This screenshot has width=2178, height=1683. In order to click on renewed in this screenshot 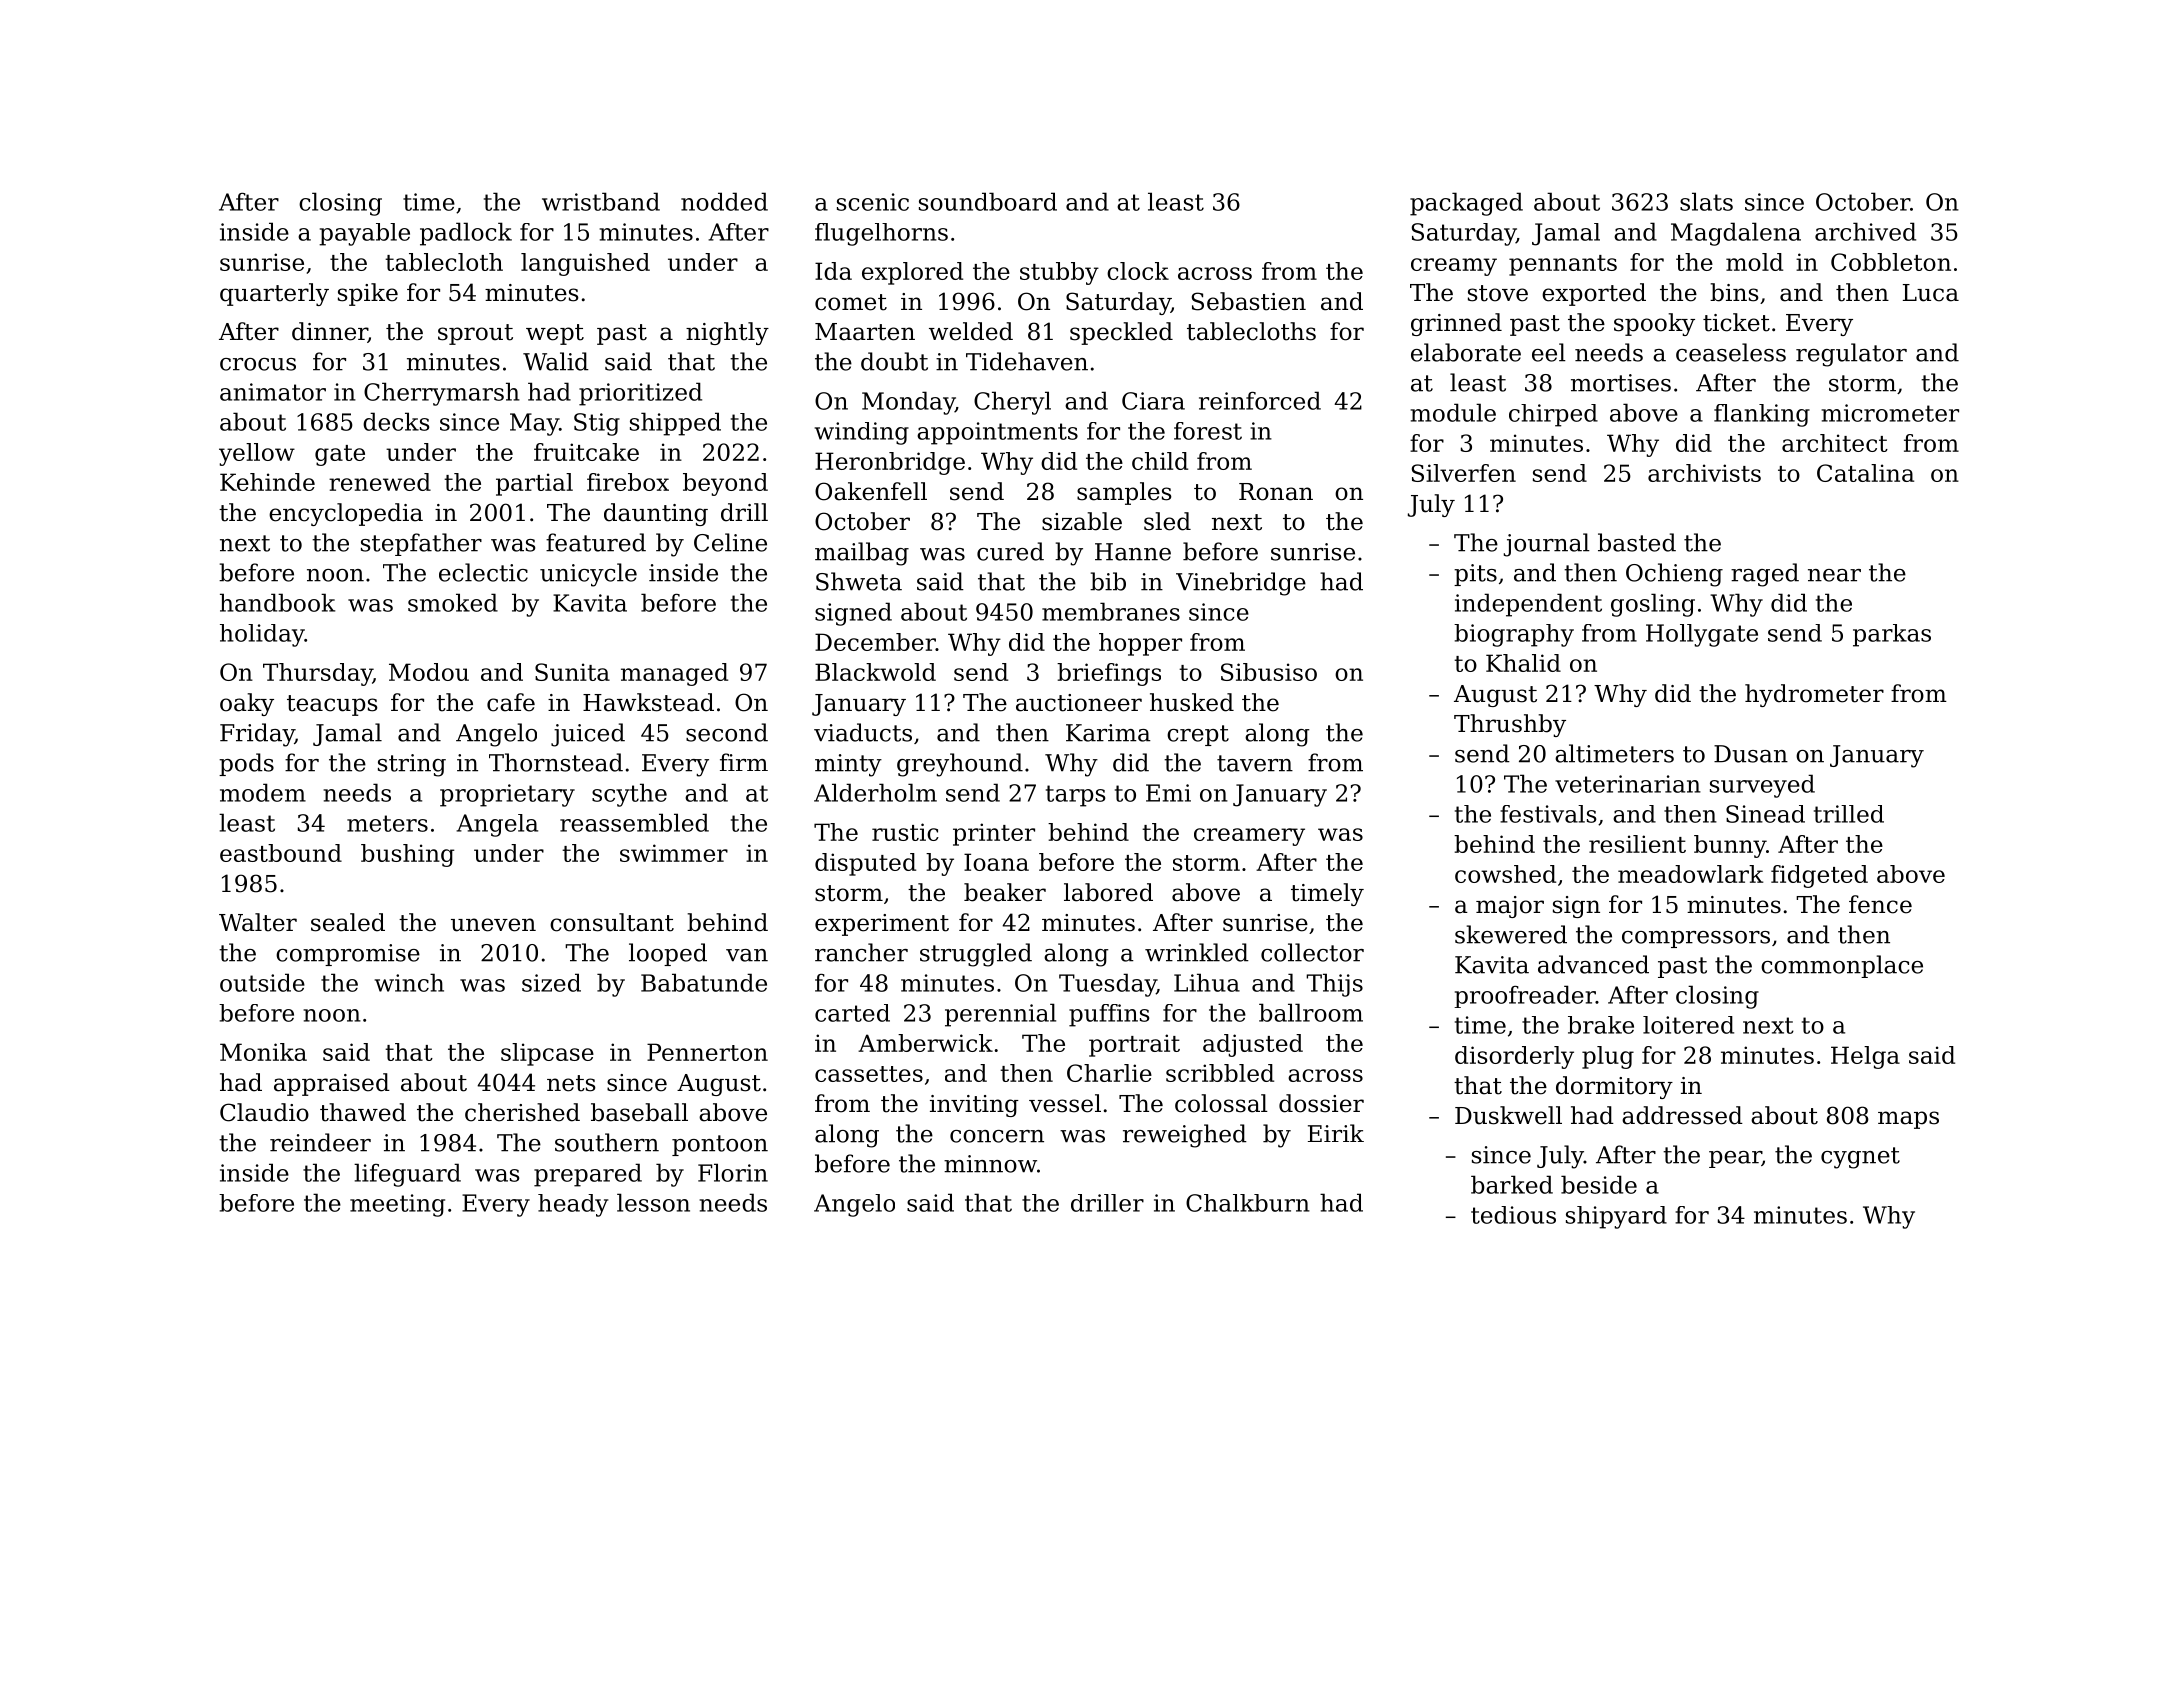, I will do `click(380, 482)`.
